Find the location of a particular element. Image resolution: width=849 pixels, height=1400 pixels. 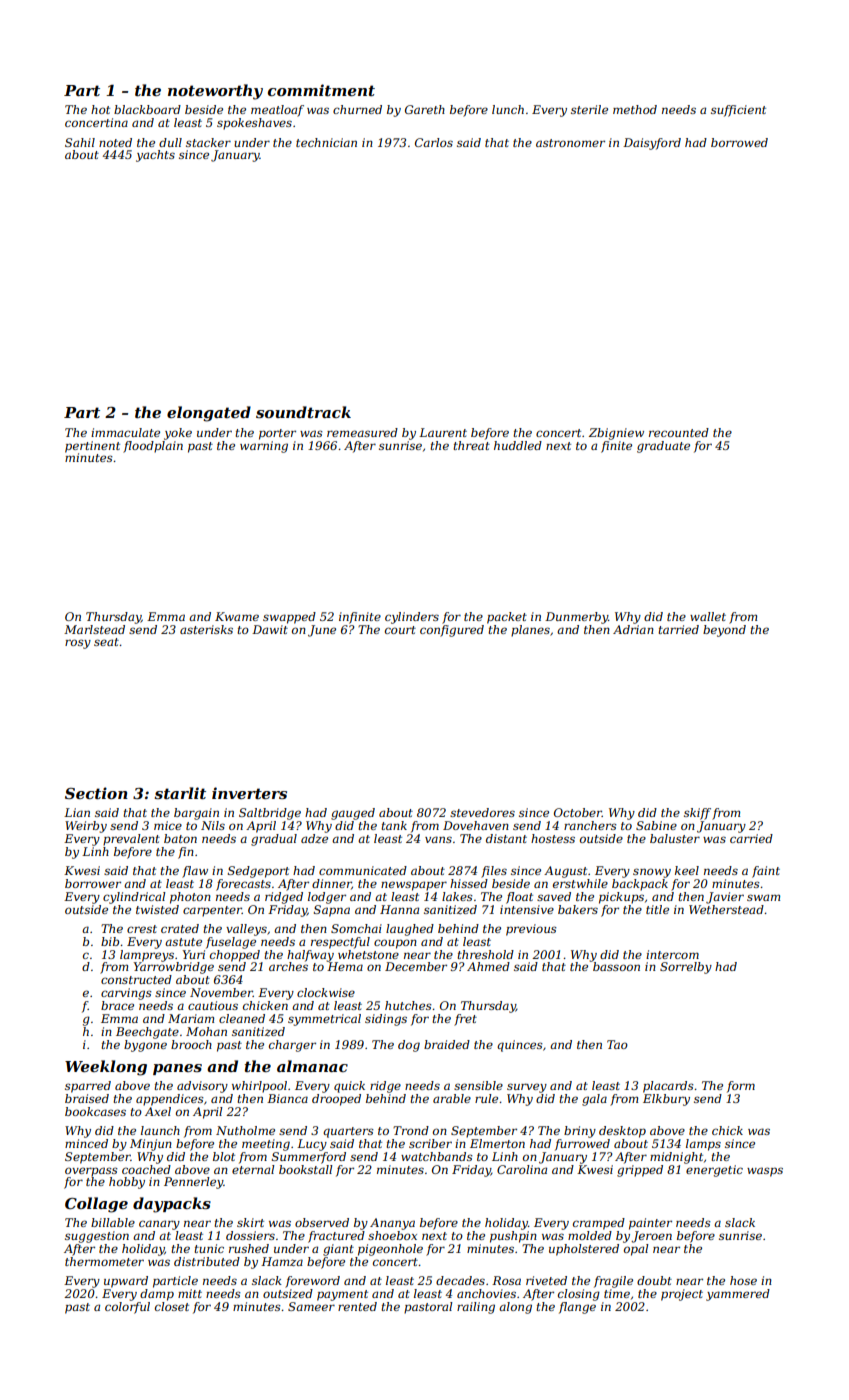

Tao is located at coordinates (617, 1044).
